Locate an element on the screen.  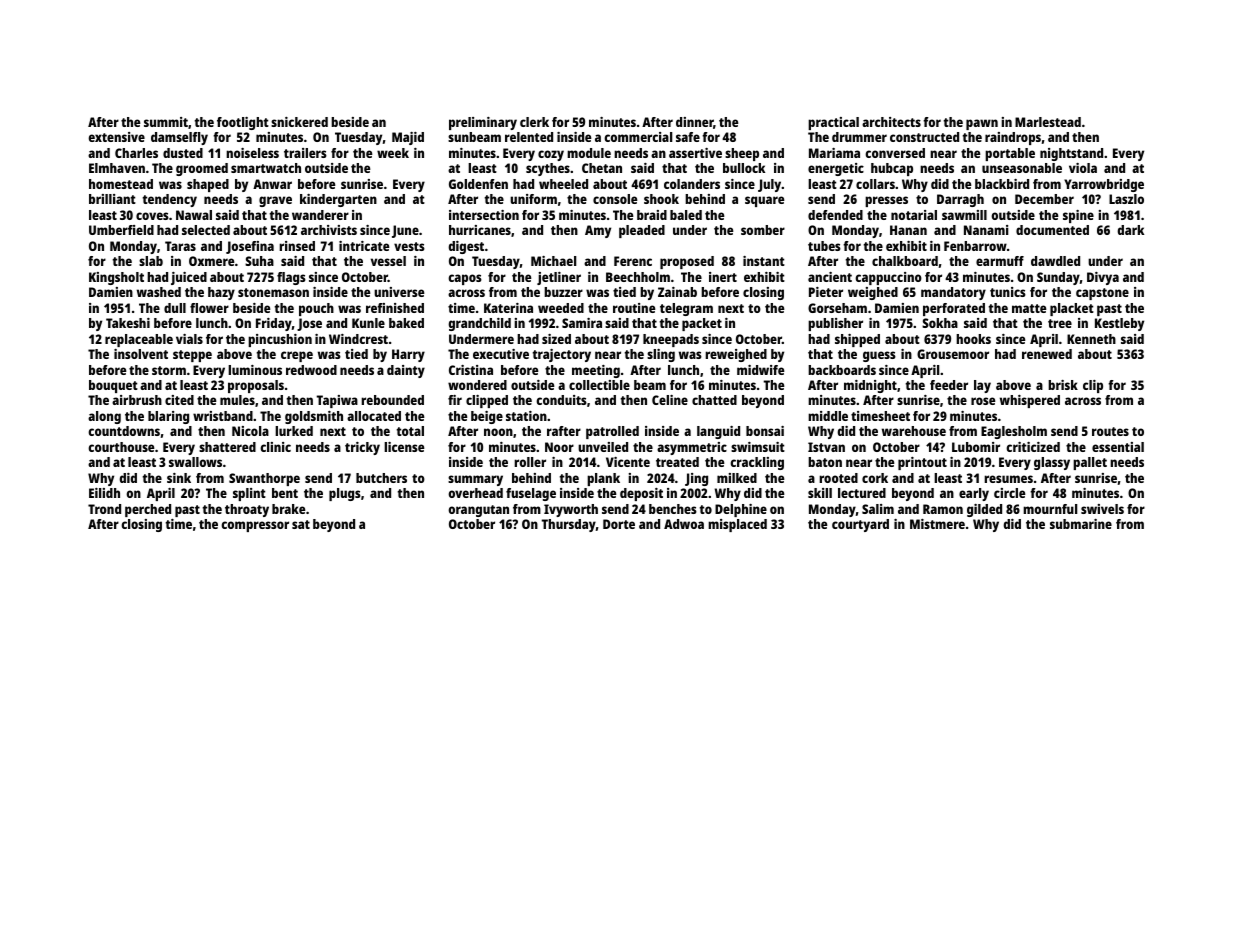
buzzer is located at coordinates (563, 292).
